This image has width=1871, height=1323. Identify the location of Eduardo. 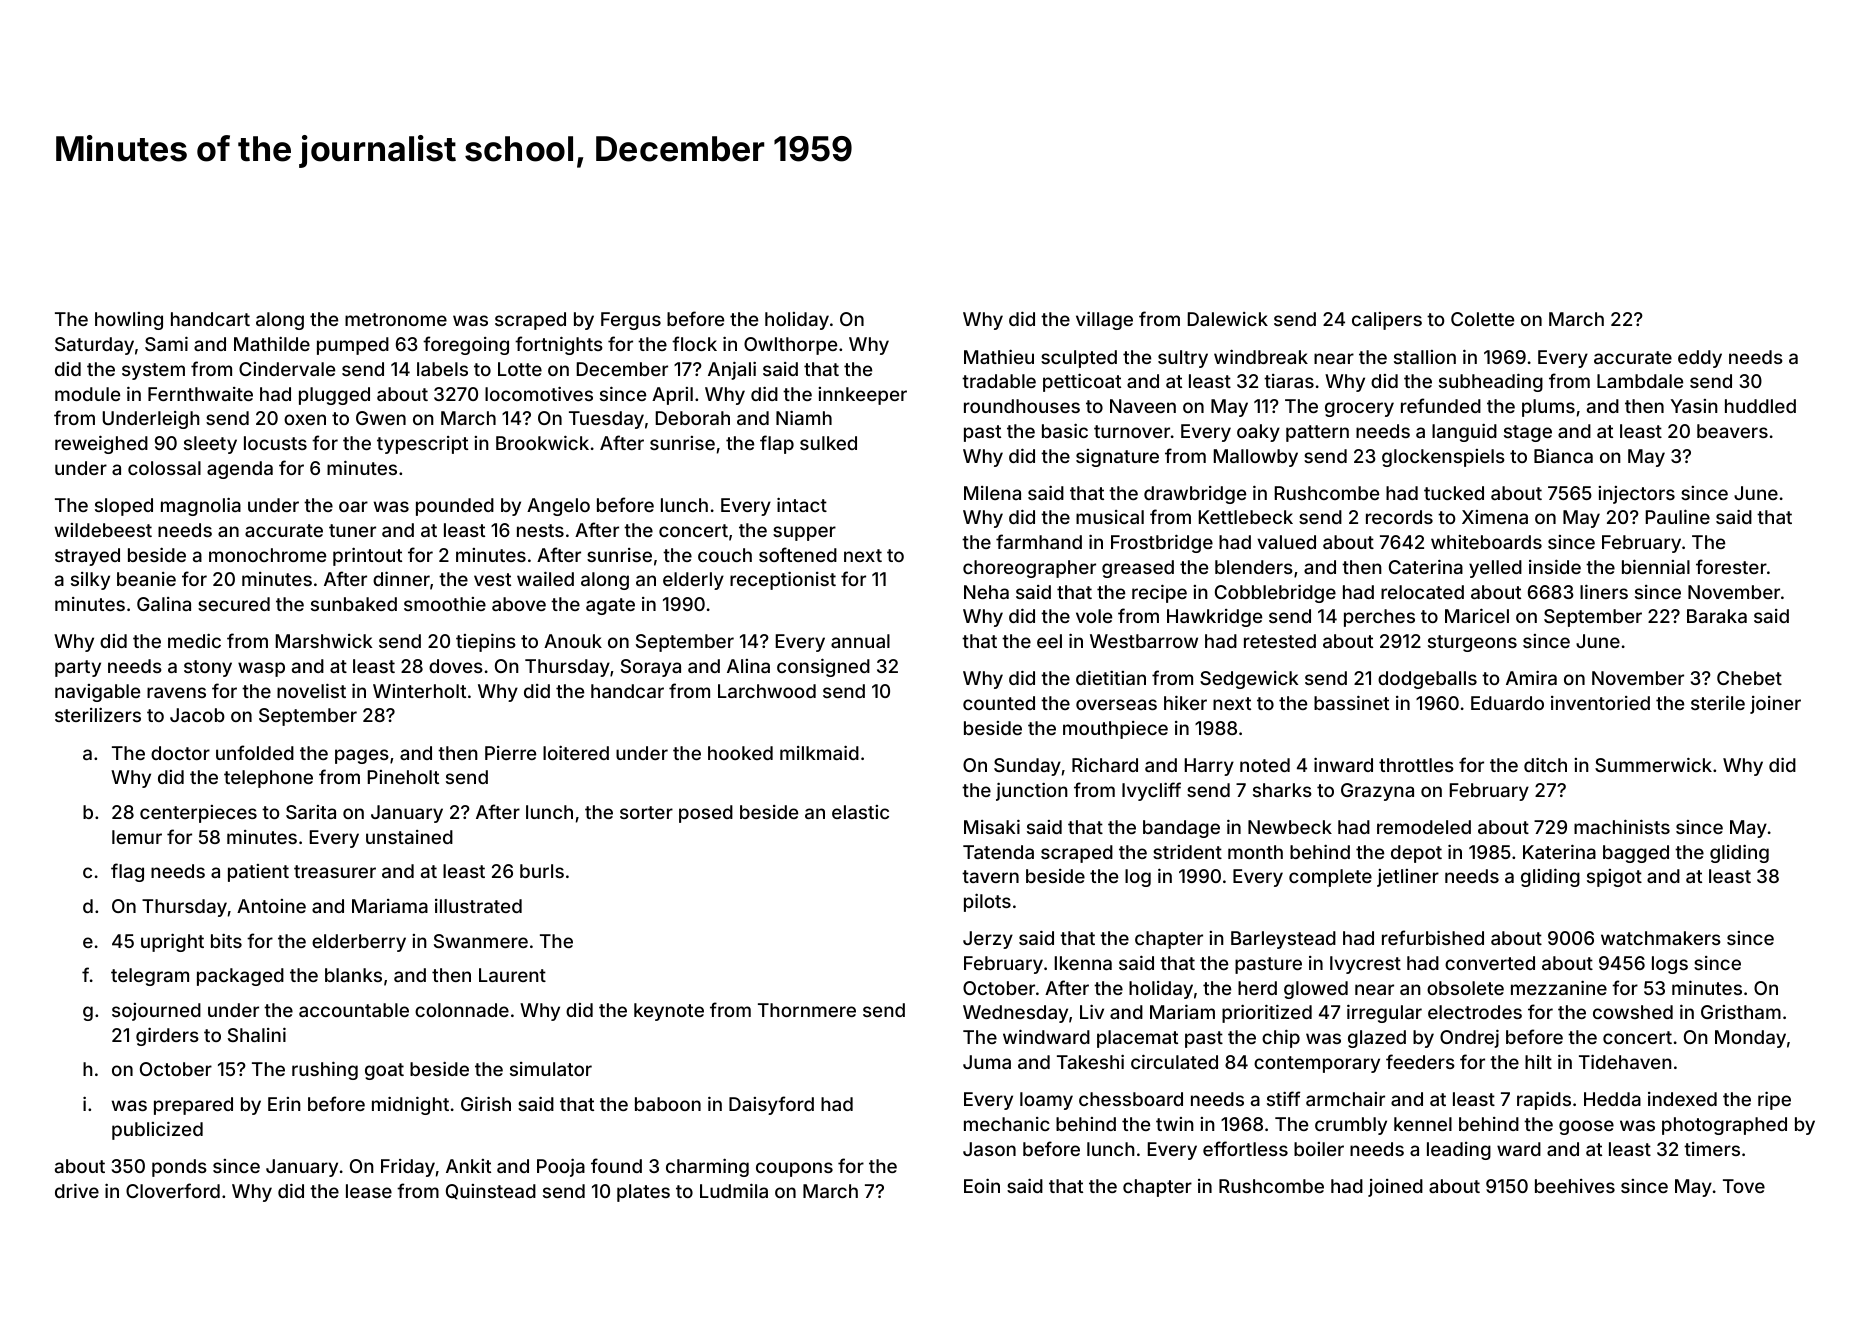
(1507, 703).
